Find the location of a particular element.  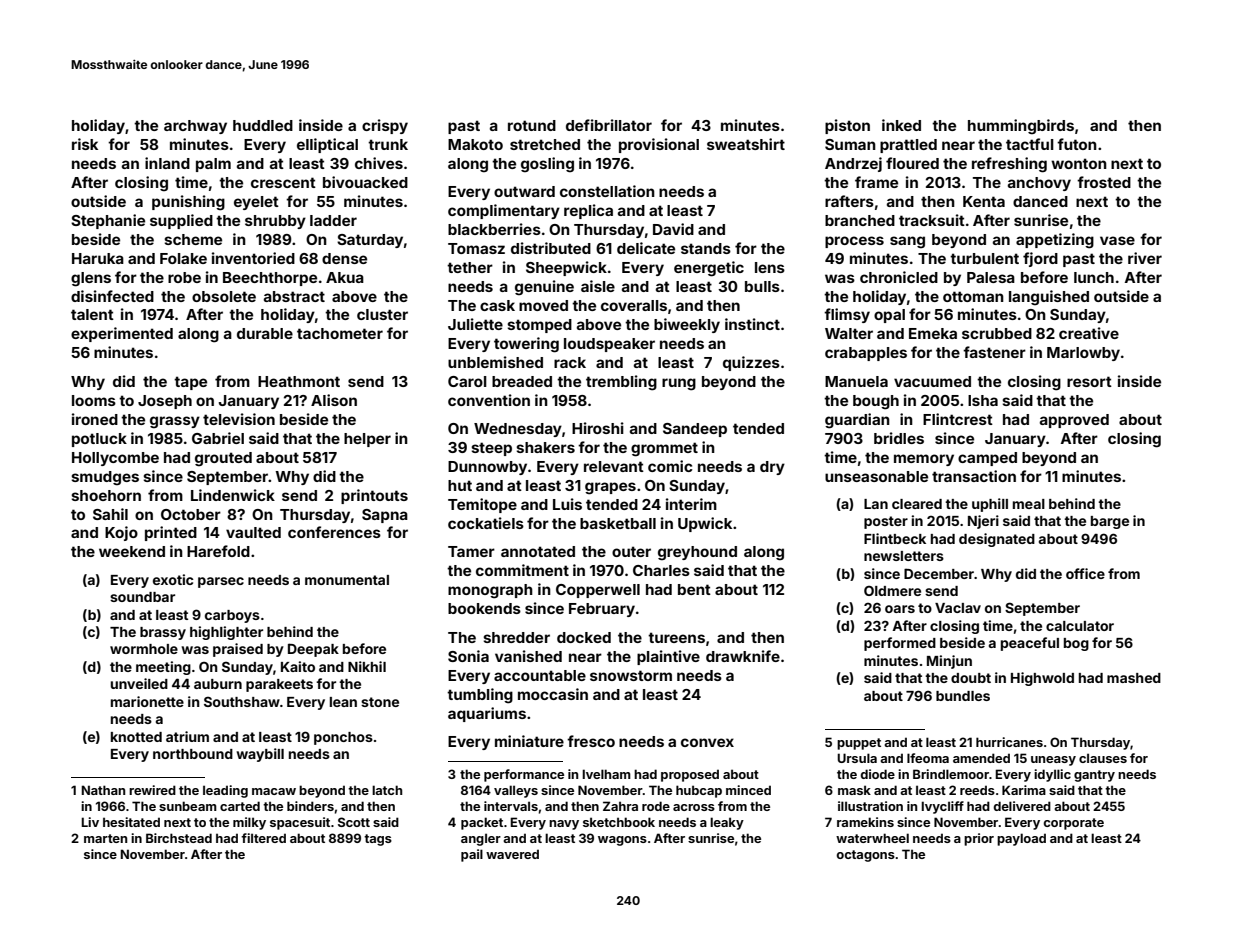

shredder is located at coordinates (516, 637).
